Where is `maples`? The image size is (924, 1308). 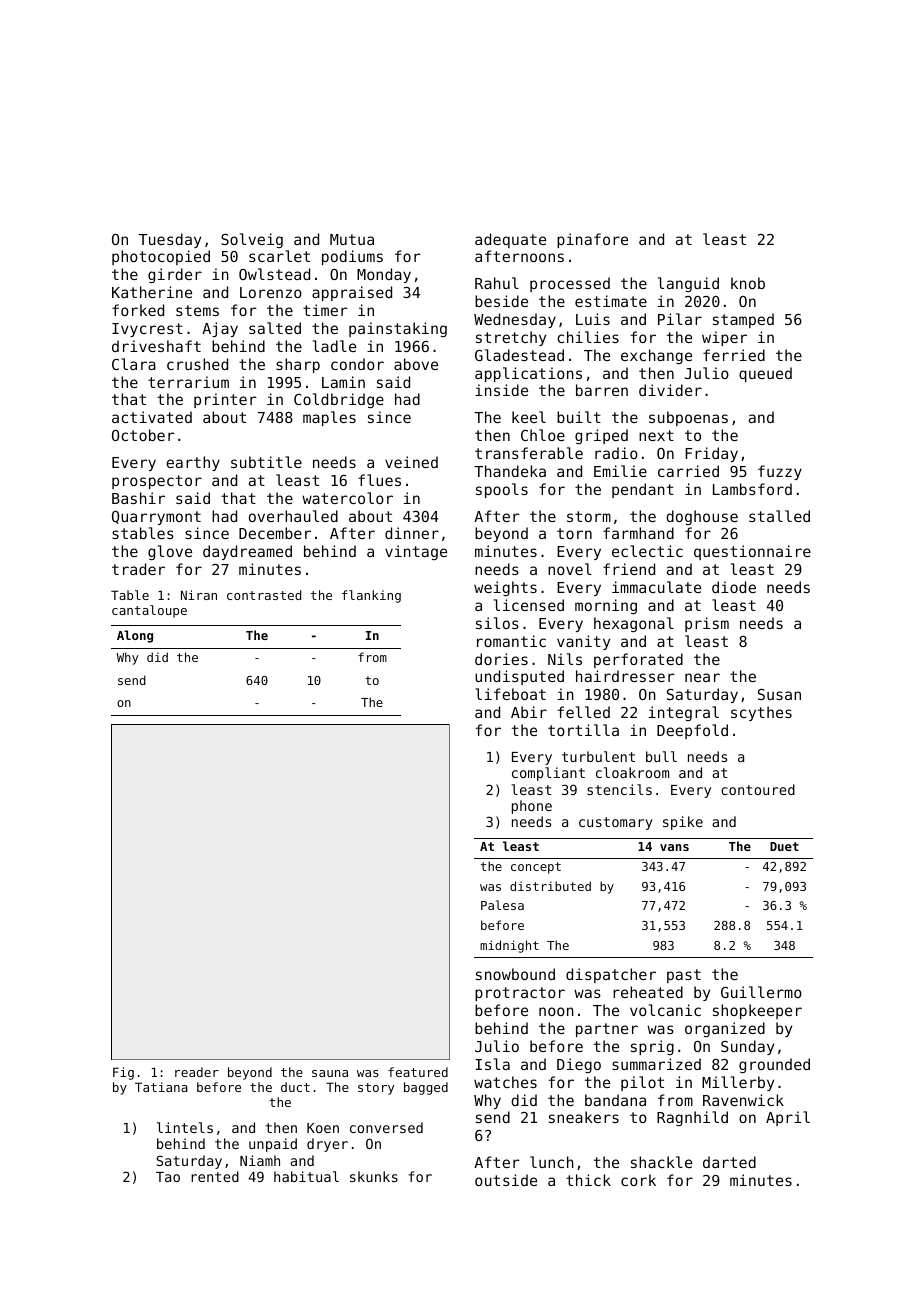
maples is located at coordinates (329, 418).
